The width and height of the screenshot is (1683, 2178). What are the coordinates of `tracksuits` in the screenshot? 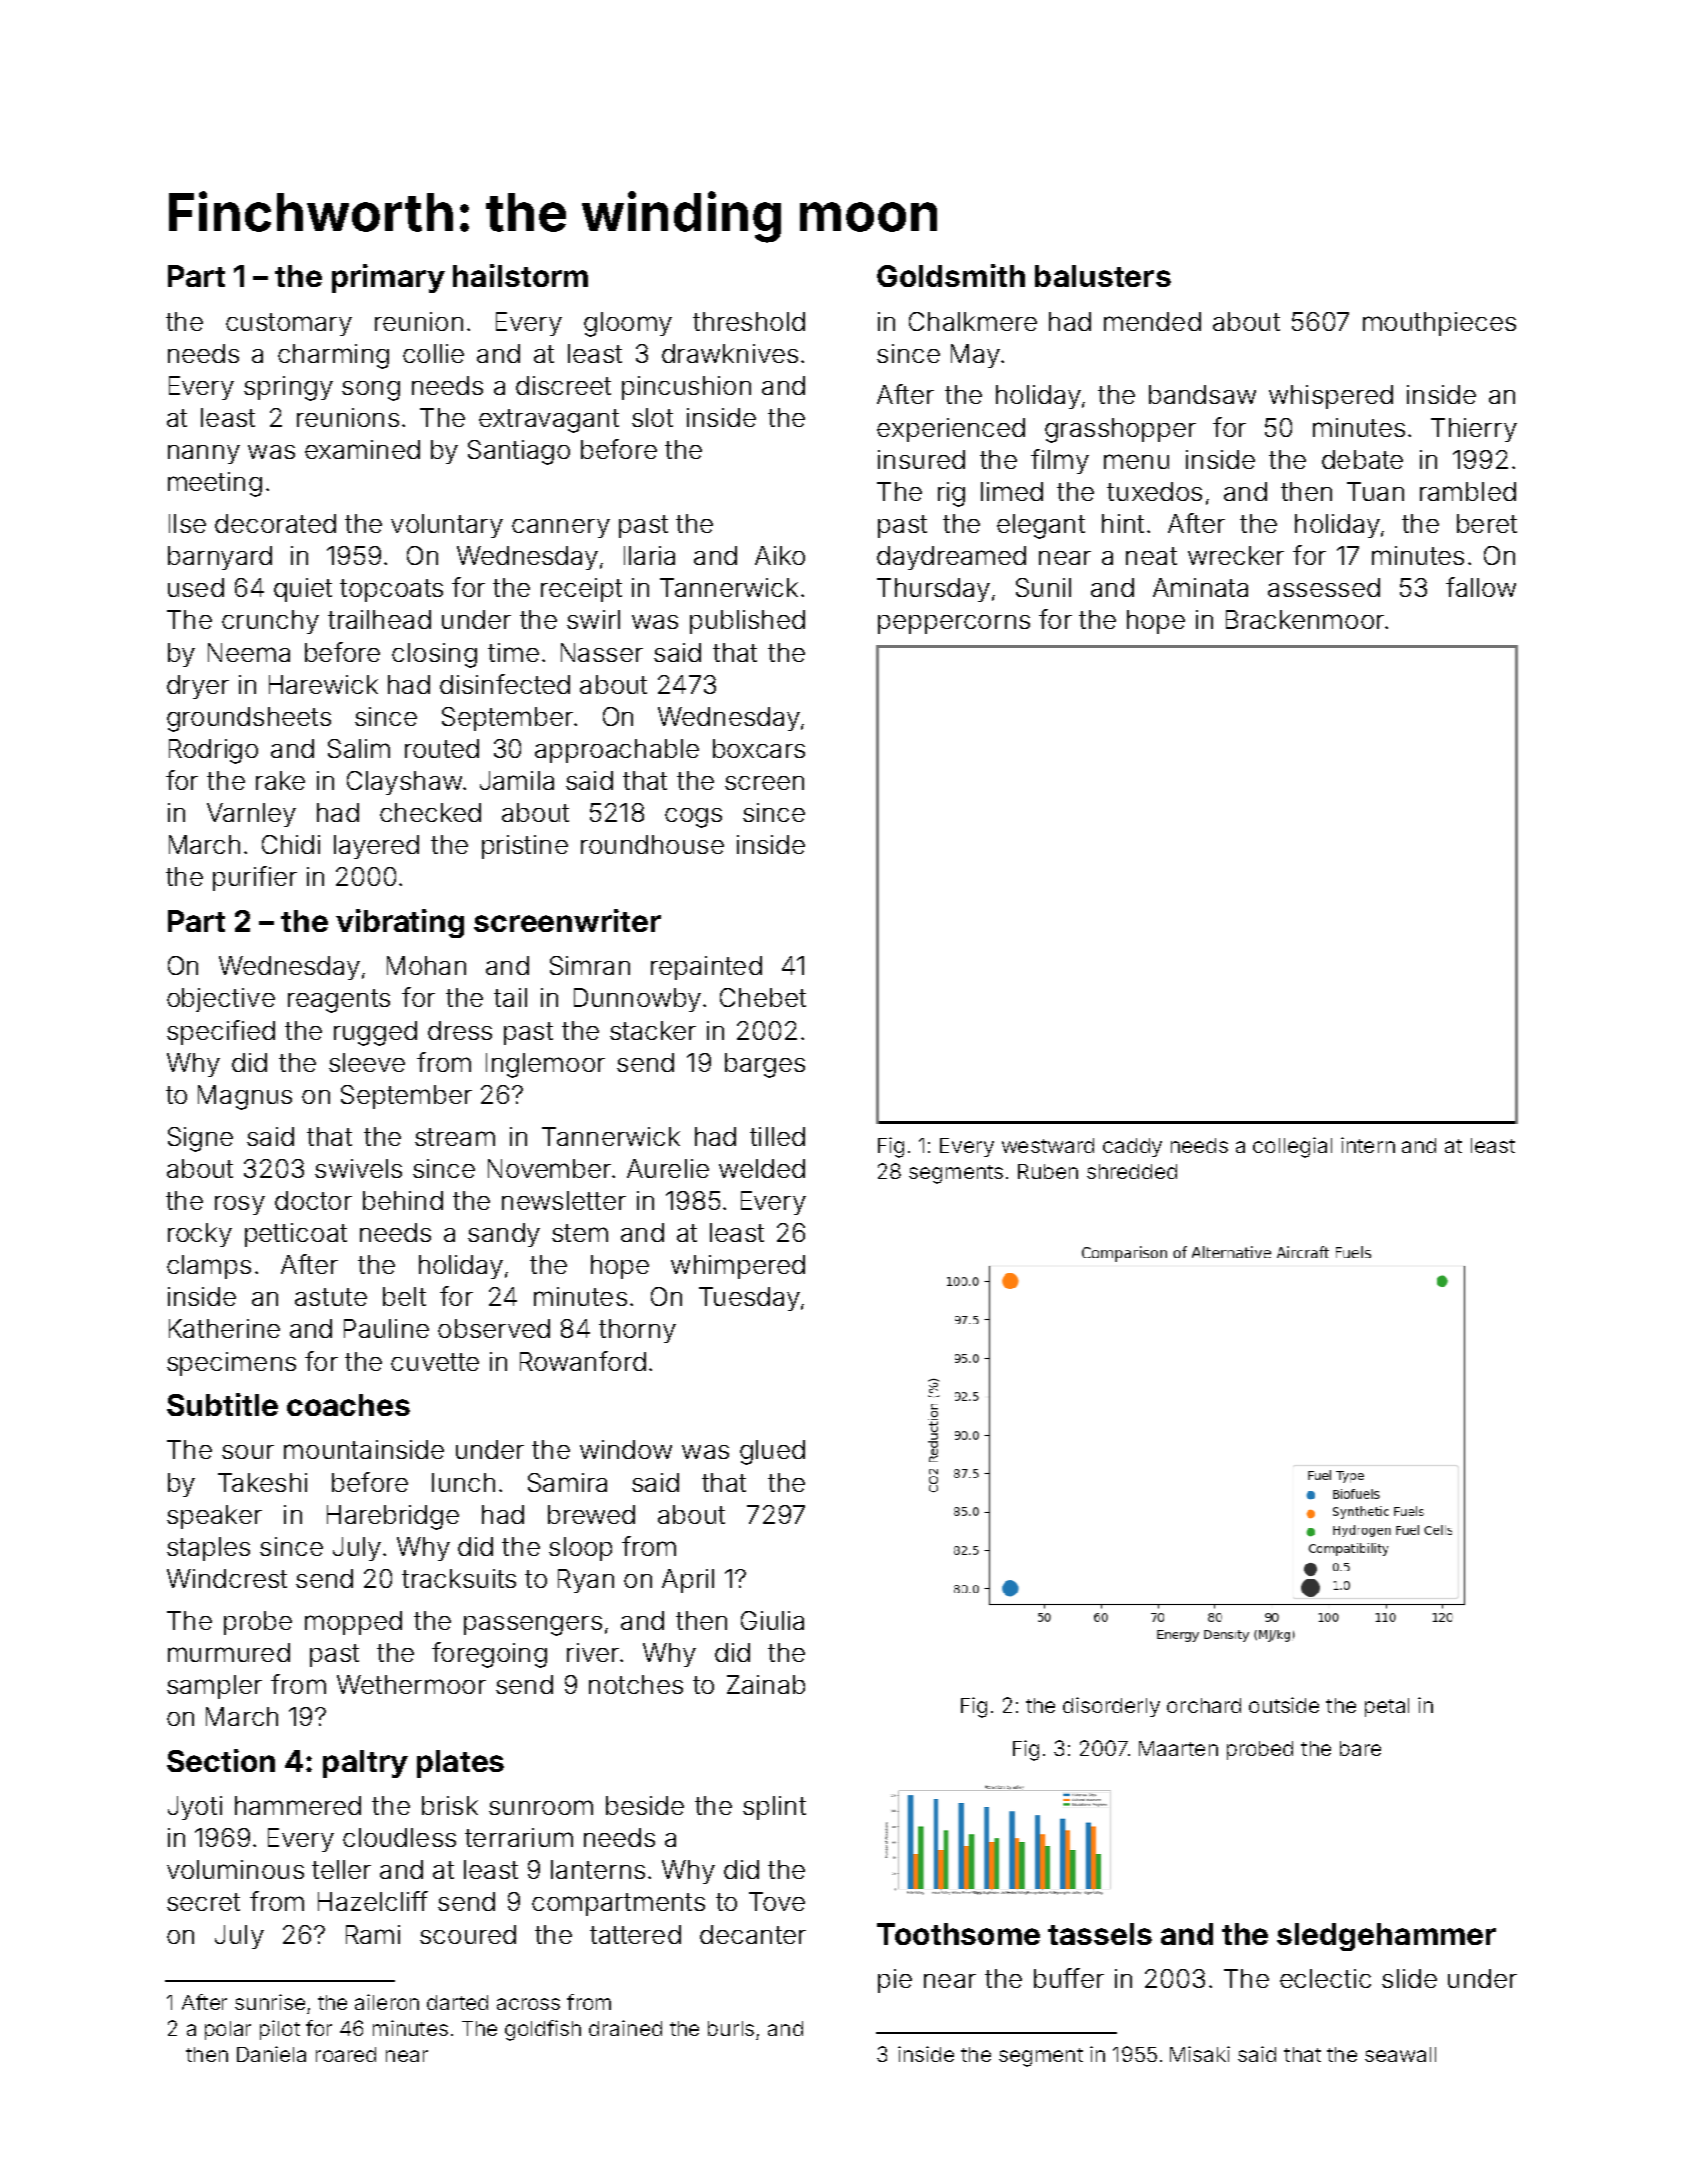 It's located at (459, 1578).
